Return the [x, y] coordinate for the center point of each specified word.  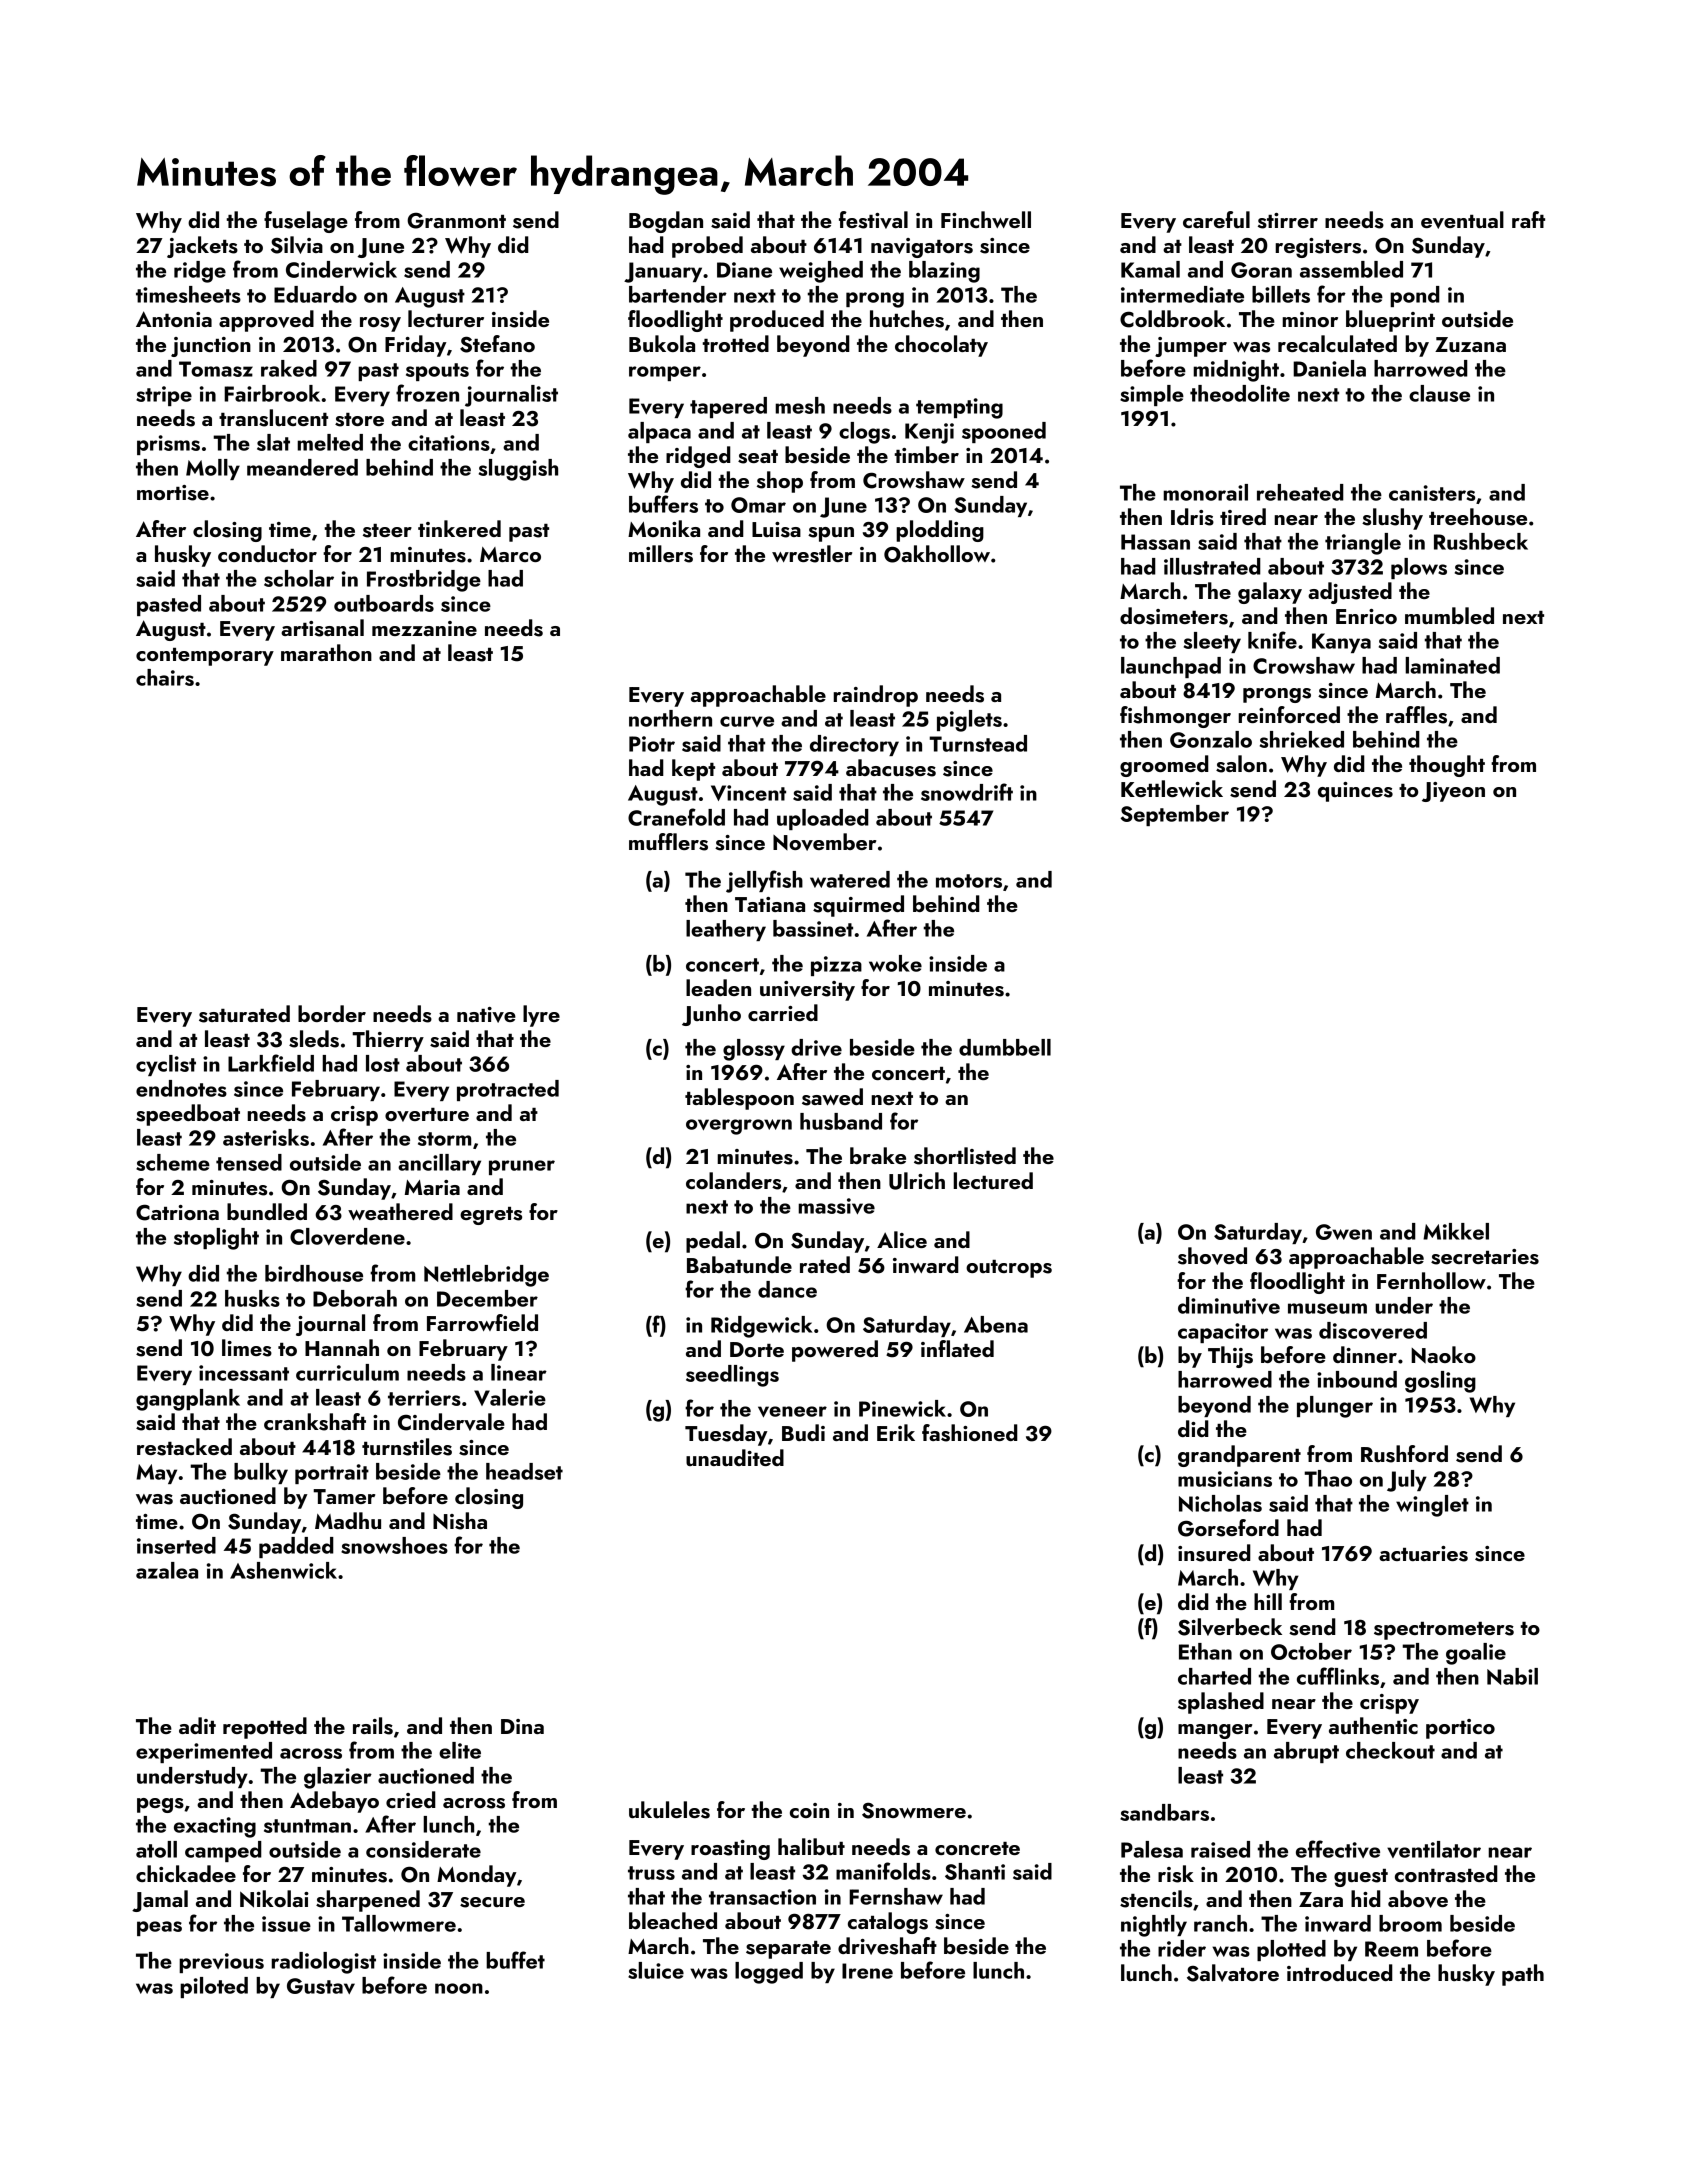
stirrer [1288, 221]
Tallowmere [399, 1923]
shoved [1212, 1256]
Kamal [1150, 269]
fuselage [306, 222]
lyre [541, 1016]
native [486, 1015]
